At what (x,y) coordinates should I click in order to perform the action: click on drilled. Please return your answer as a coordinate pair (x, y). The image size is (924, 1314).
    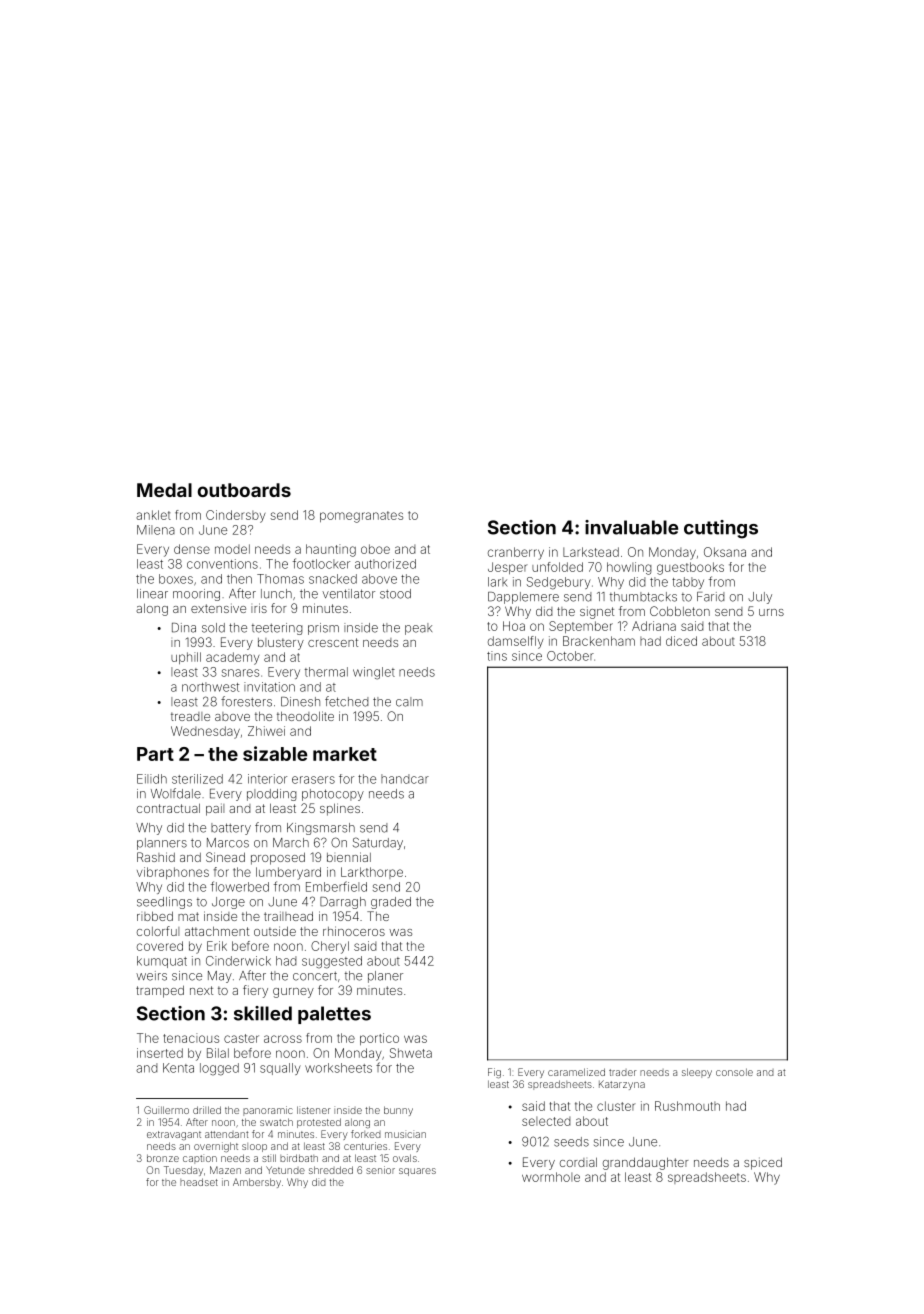
    Looking at the image, I should click on (207, 1110).
